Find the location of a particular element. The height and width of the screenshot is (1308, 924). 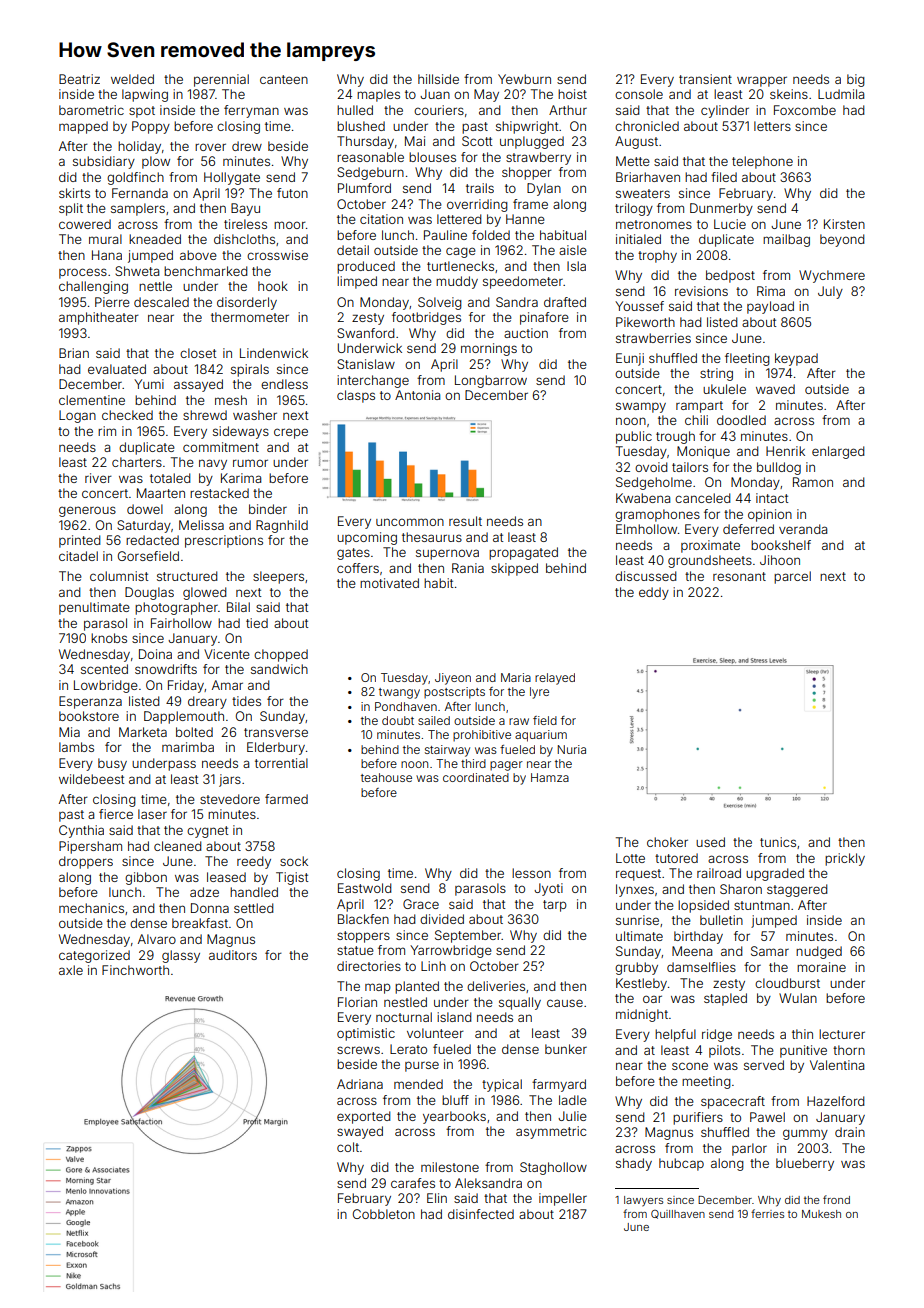

twangy is located at coordinates (399, 693).
